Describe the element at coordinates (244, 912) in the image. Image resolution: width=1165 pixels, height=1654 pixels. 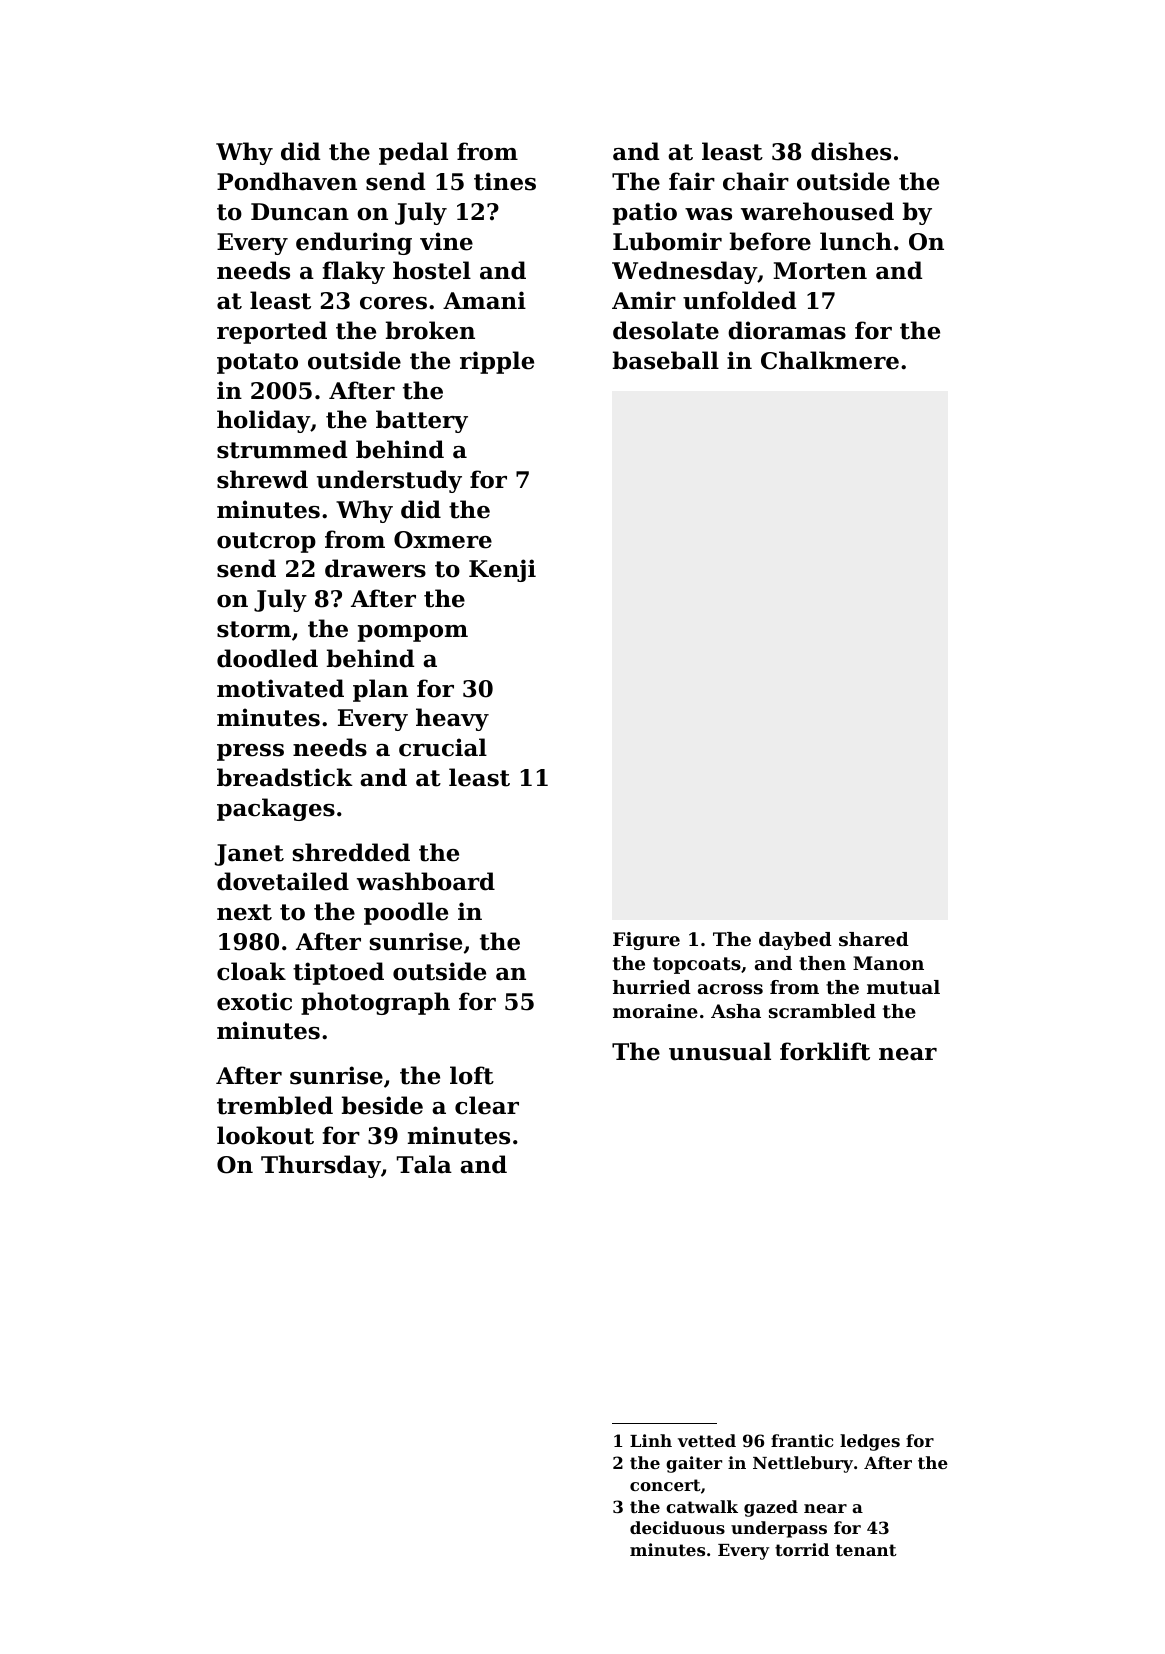
I see `next` at that location.
